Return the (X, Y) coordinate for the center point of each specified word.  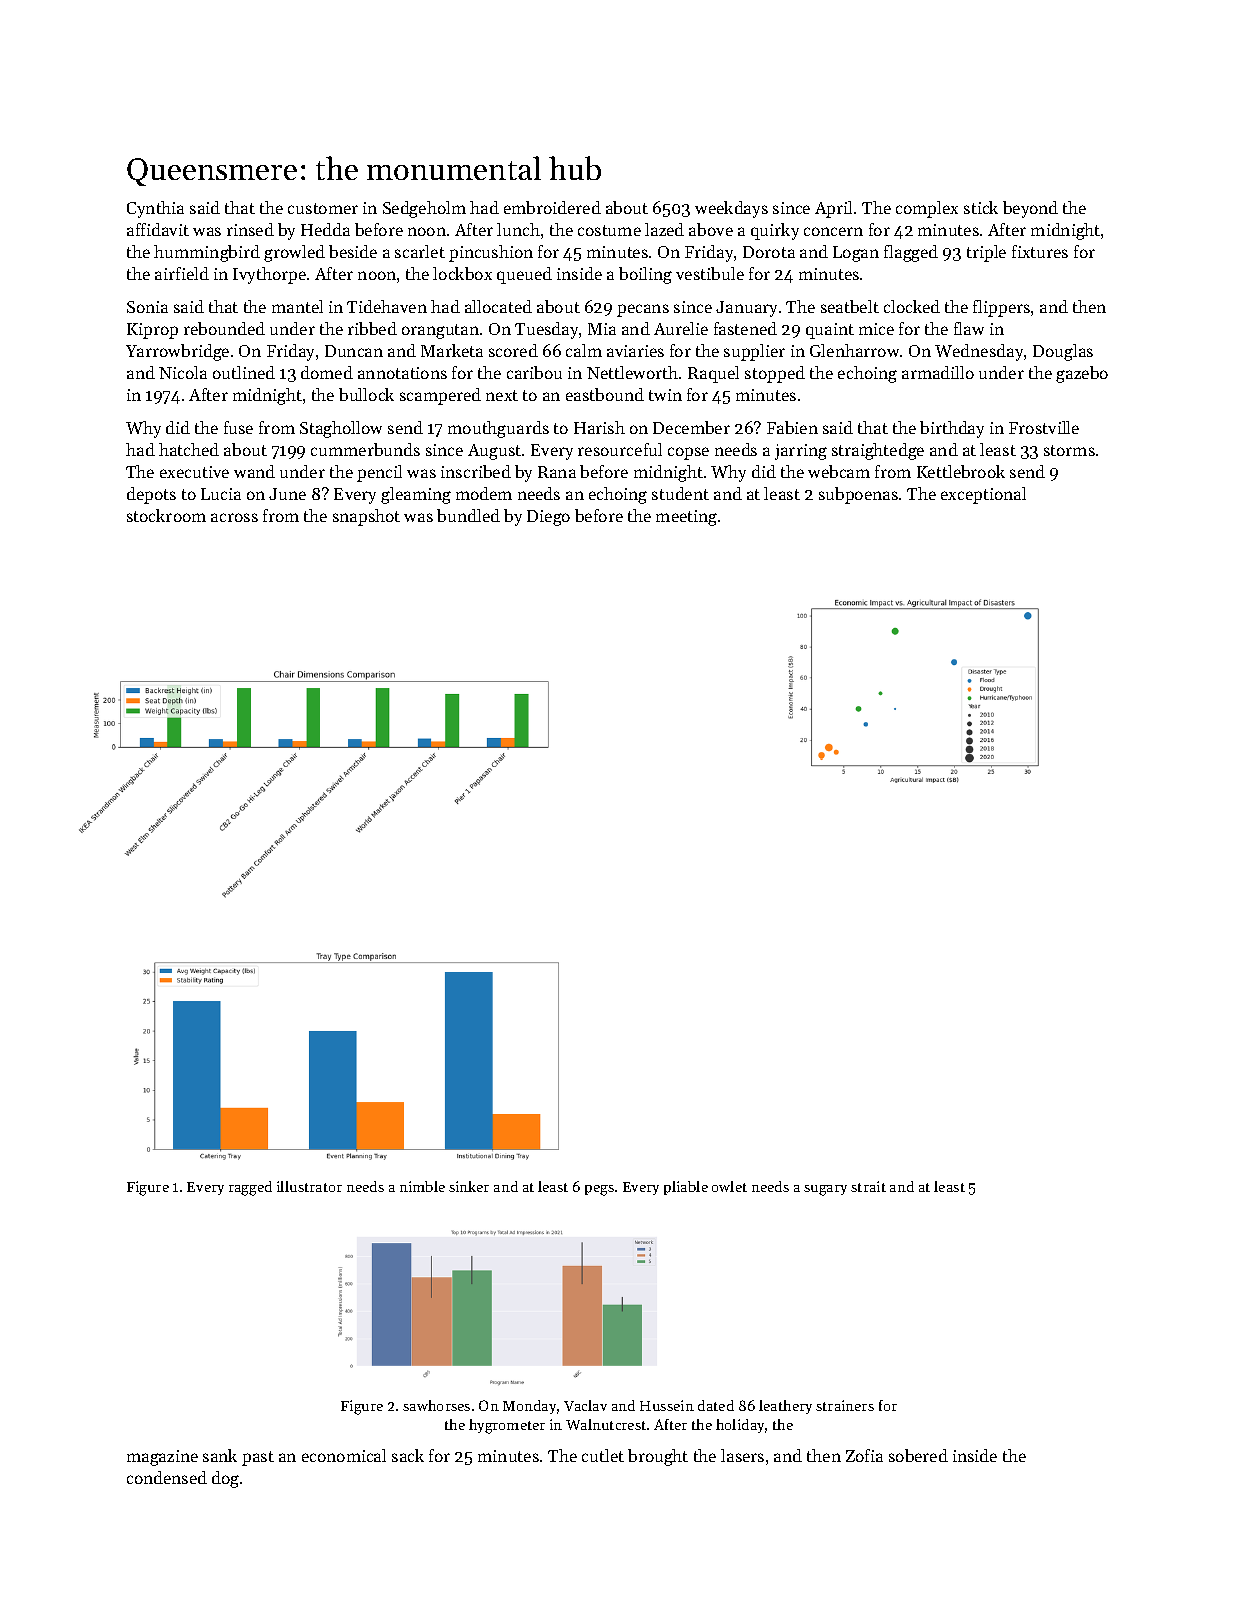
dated (716, 1405)
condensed (167, 1477)
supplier (754, 352)
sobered (918, 1455)
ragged (250, 1188)
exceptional (983, 495)
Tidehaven (387, 306)
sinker (469, 1186)
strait (868, 1186)
